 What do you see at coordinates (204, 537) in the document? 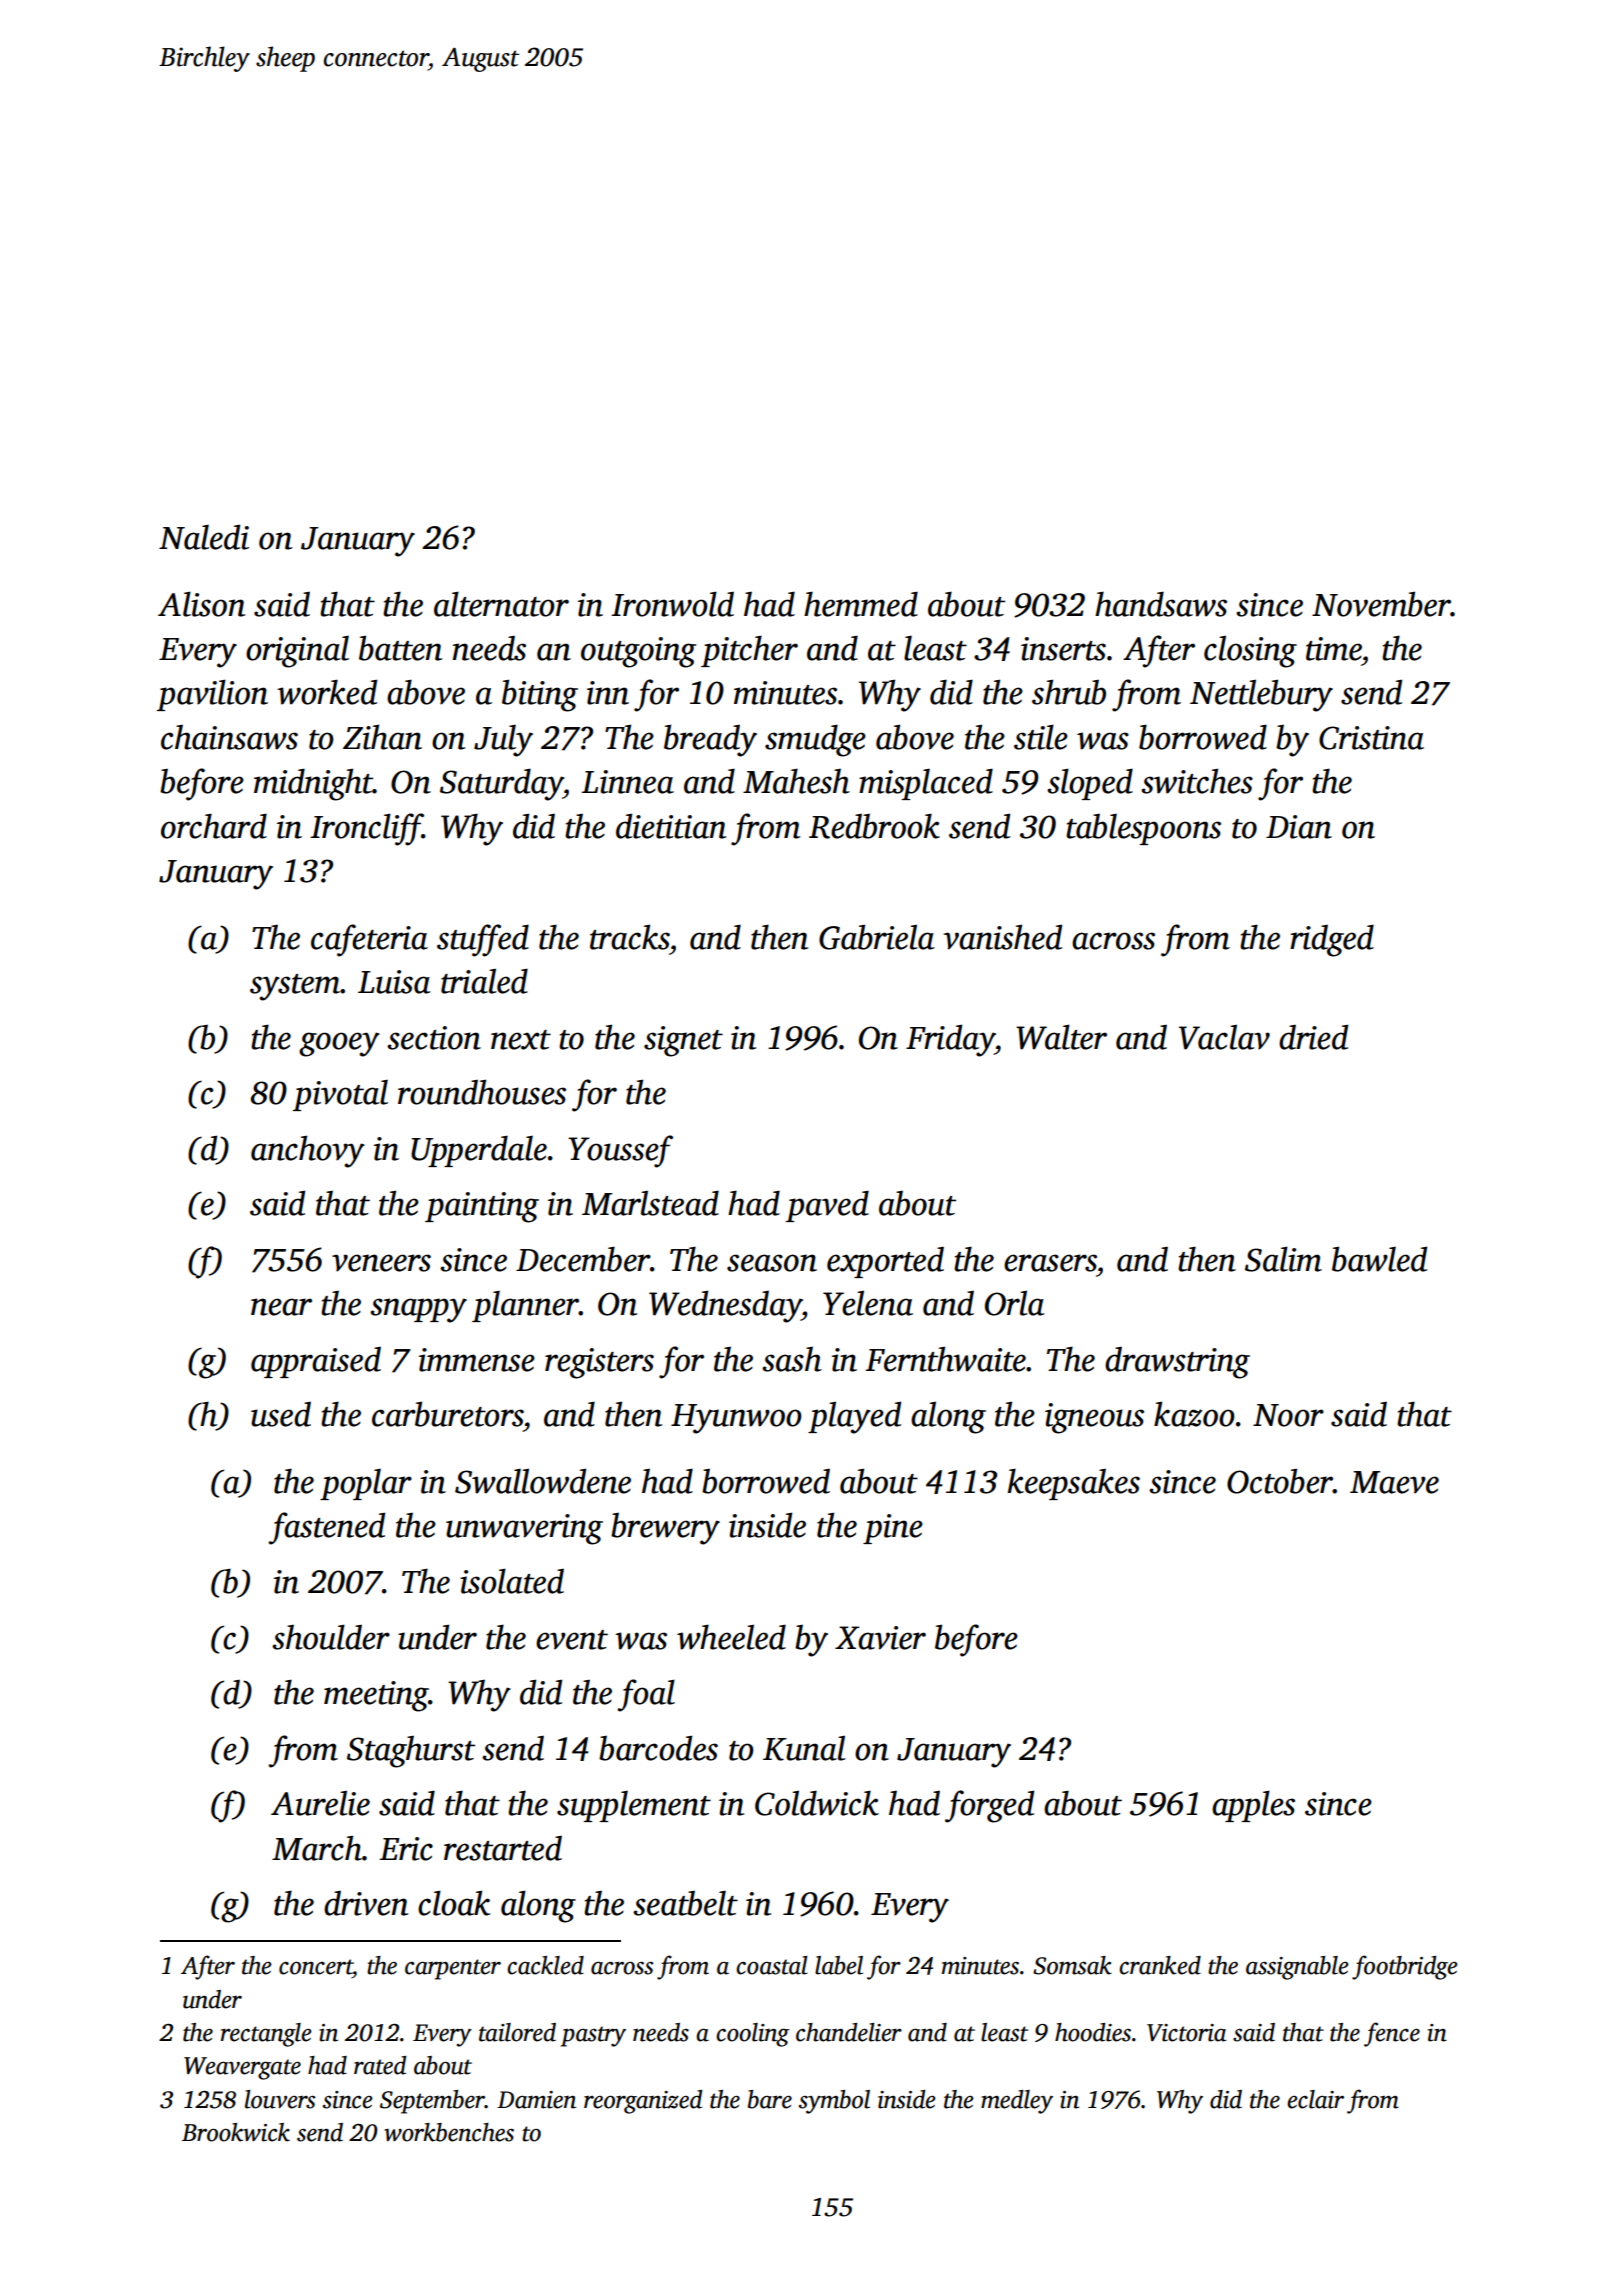
I see `Naledi` at bounding box center [204, 537].
